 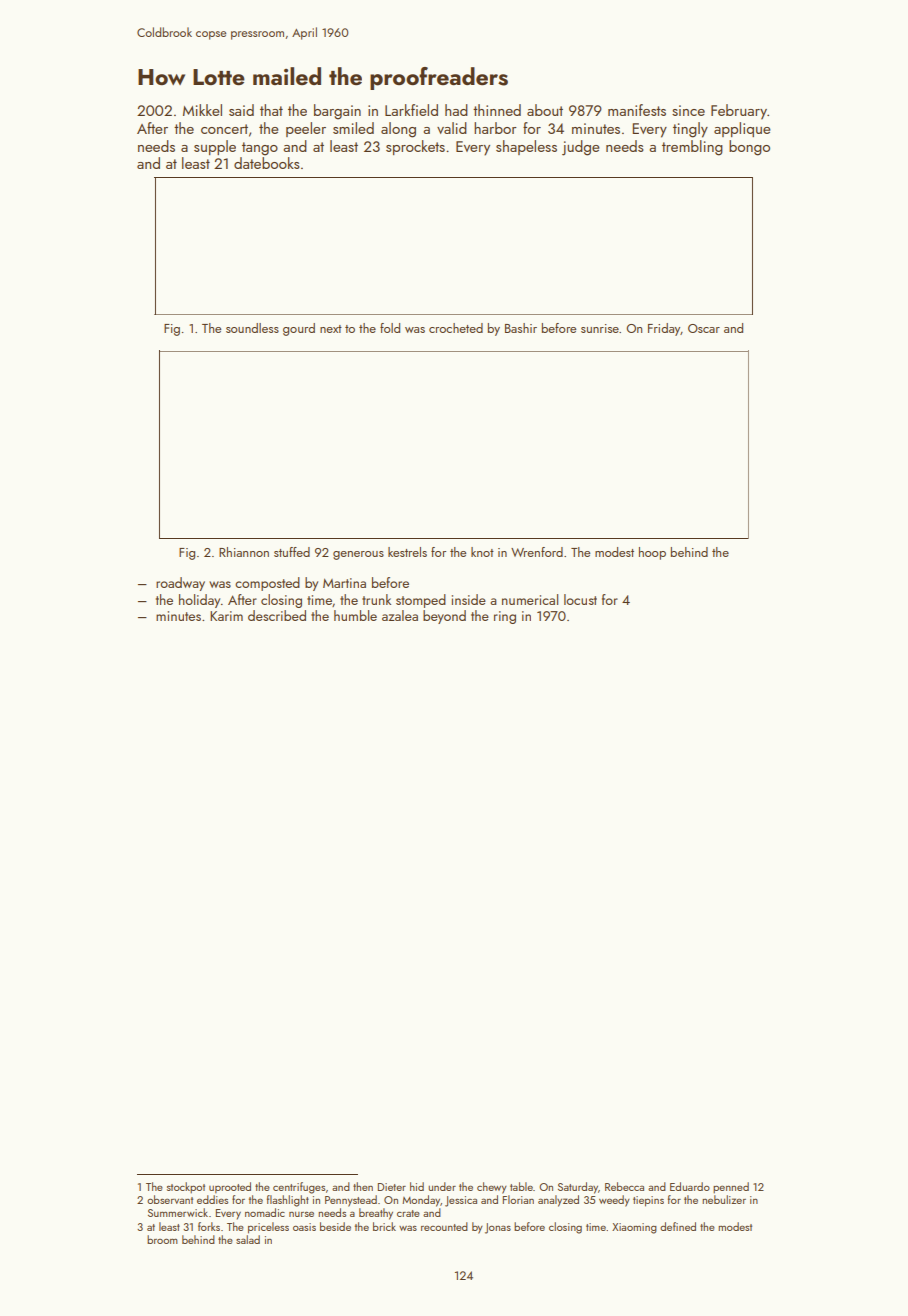 What do you see at coordinates (180, 584) in the document?
I see `roadway` at bounding box center [180, 584].
